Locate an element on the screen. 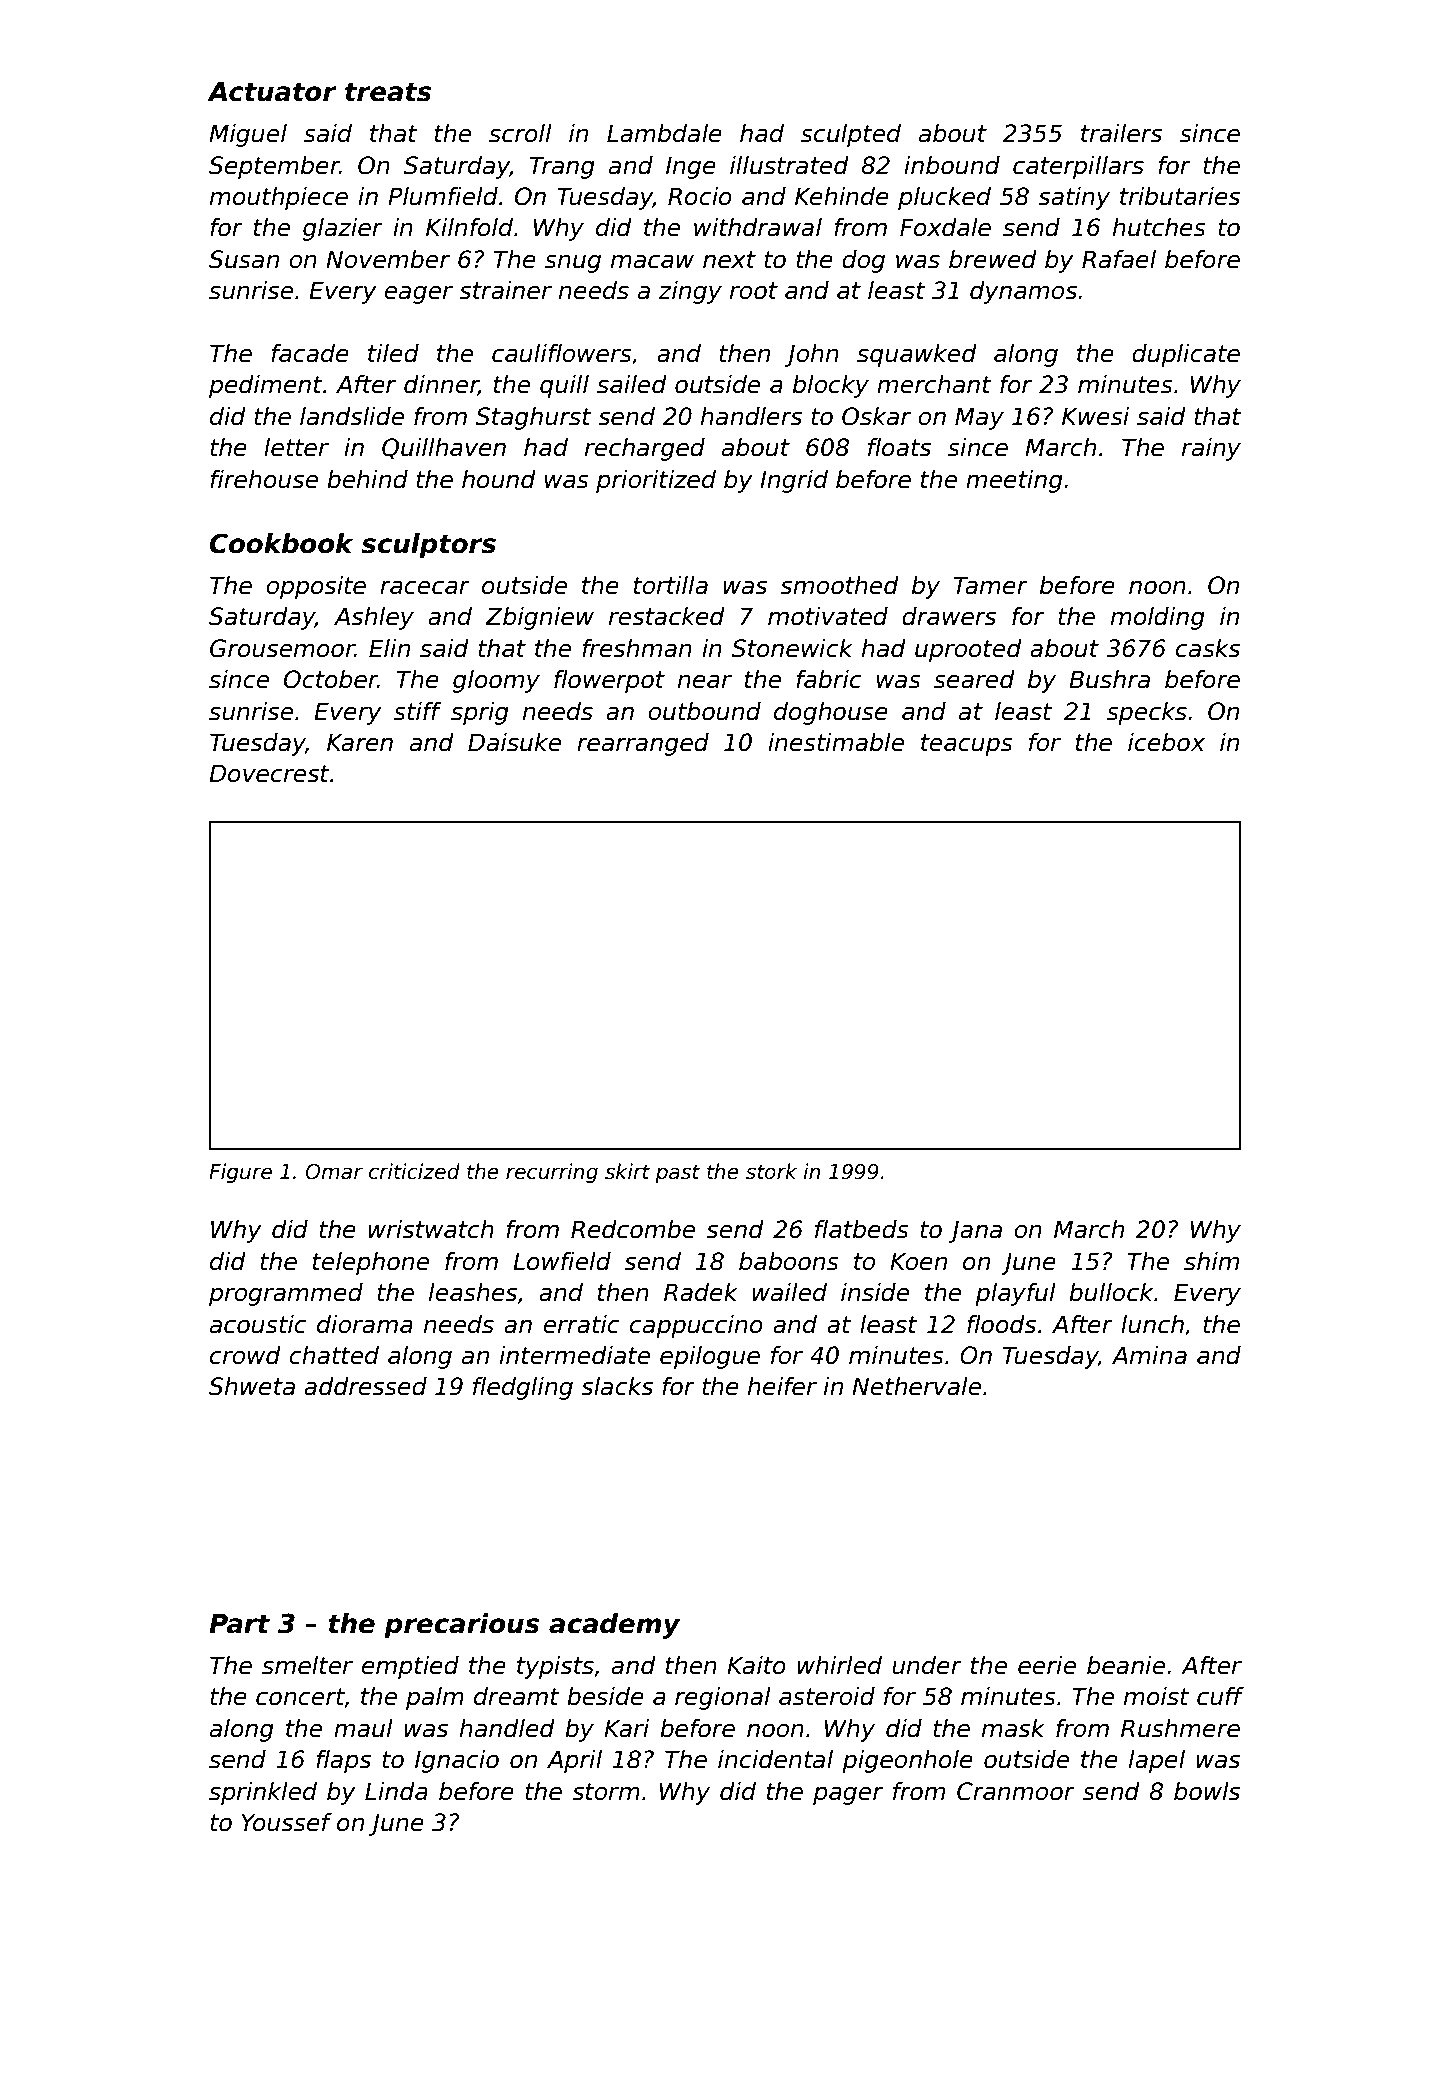 The width and height of the screenshot is (1450, 2100). bowls is located at coordinates (1207, 1791).
